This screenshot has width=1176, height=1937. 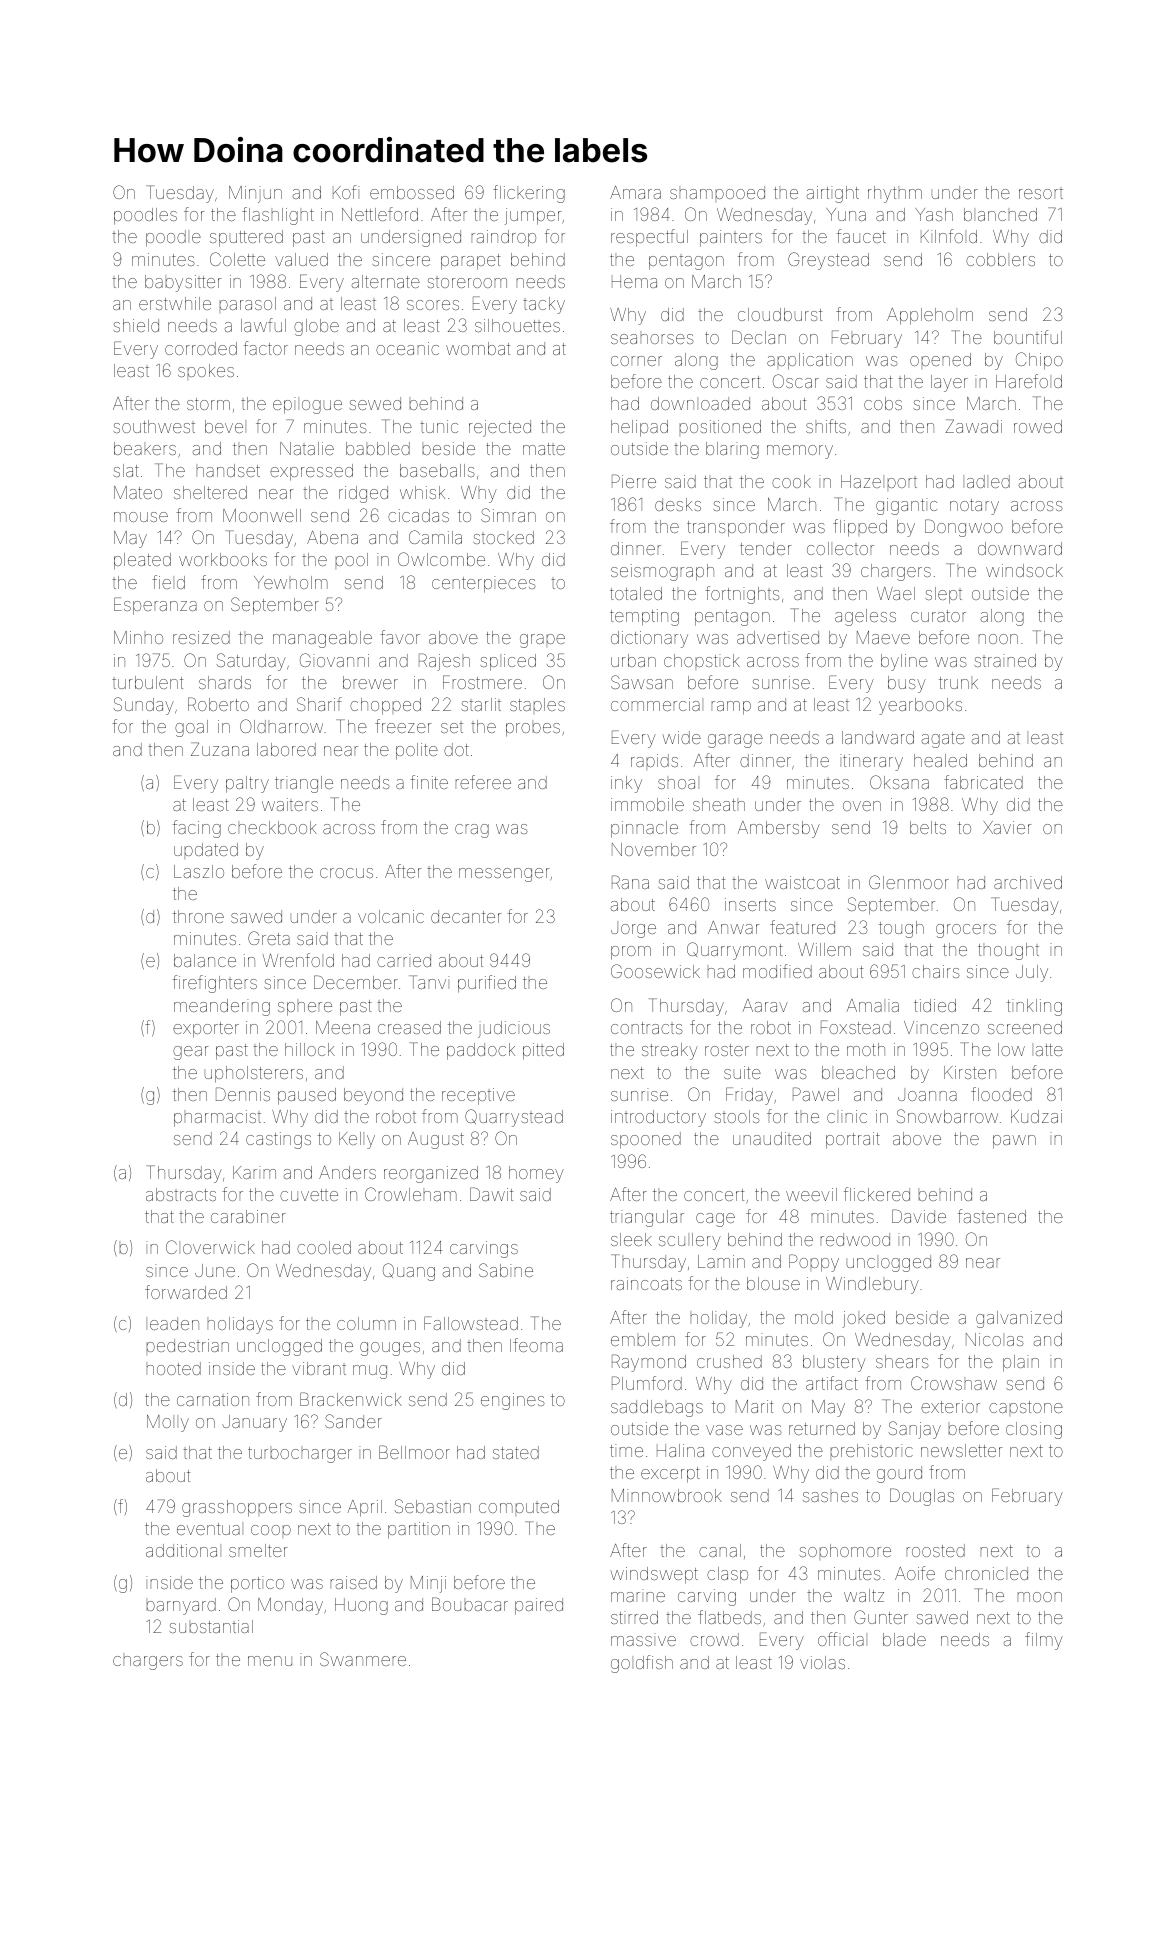 I want to click on shield, so click(x=136, y=325).
